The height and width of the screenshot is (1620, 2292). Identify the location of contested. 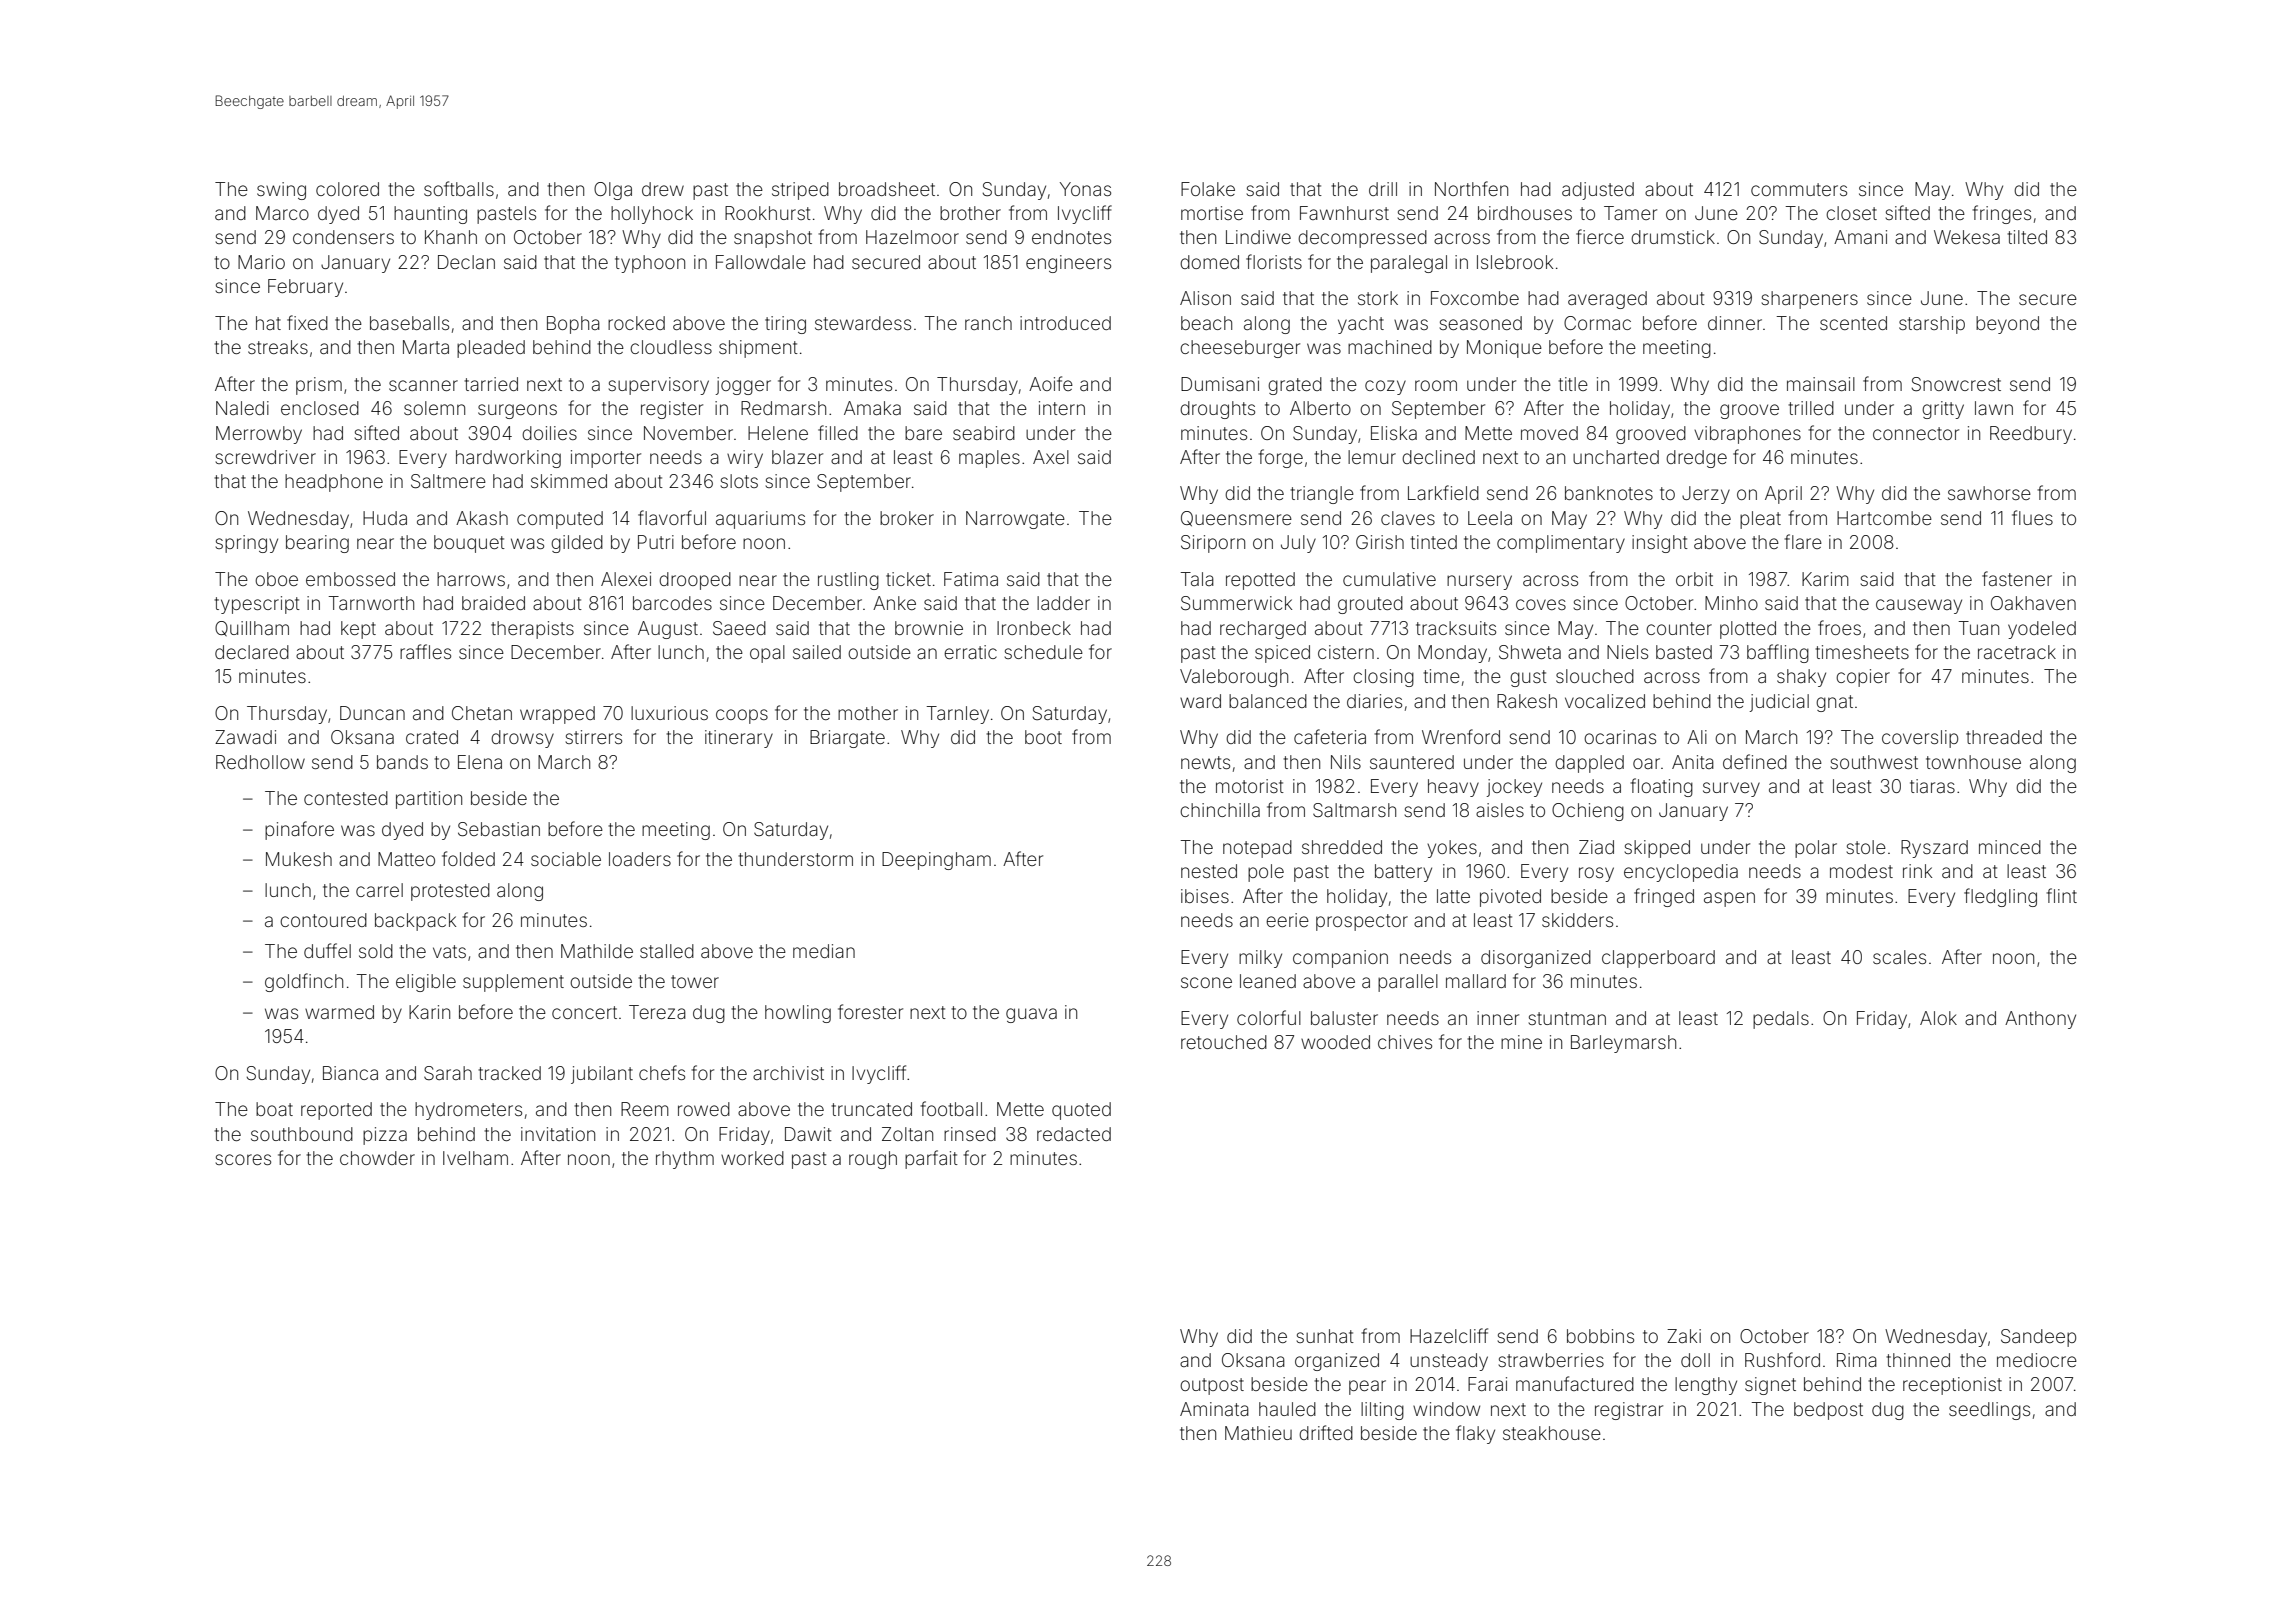
(346, 798).
